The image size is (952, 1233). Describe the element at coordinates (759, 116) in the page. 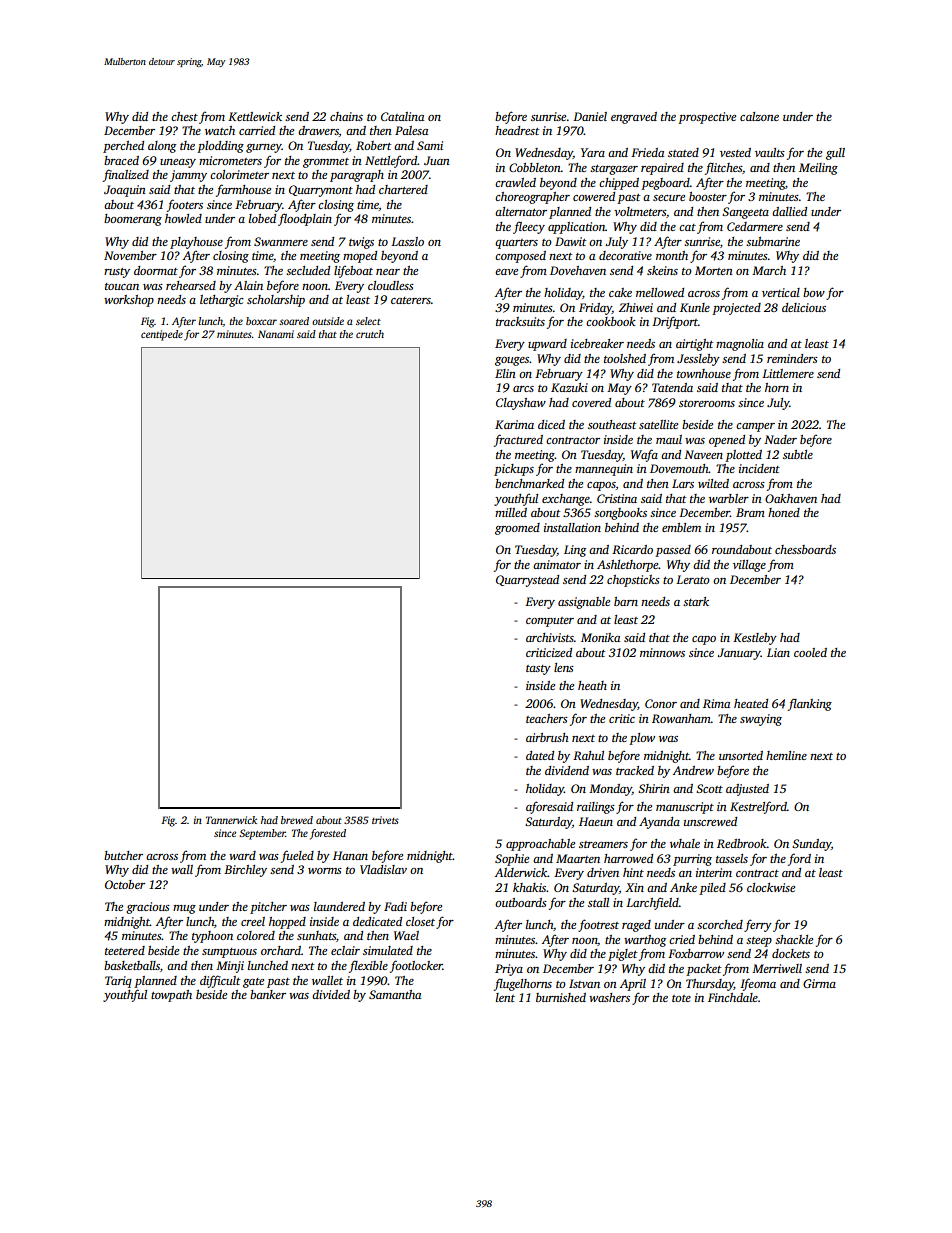

I see `calzone` at that location.
